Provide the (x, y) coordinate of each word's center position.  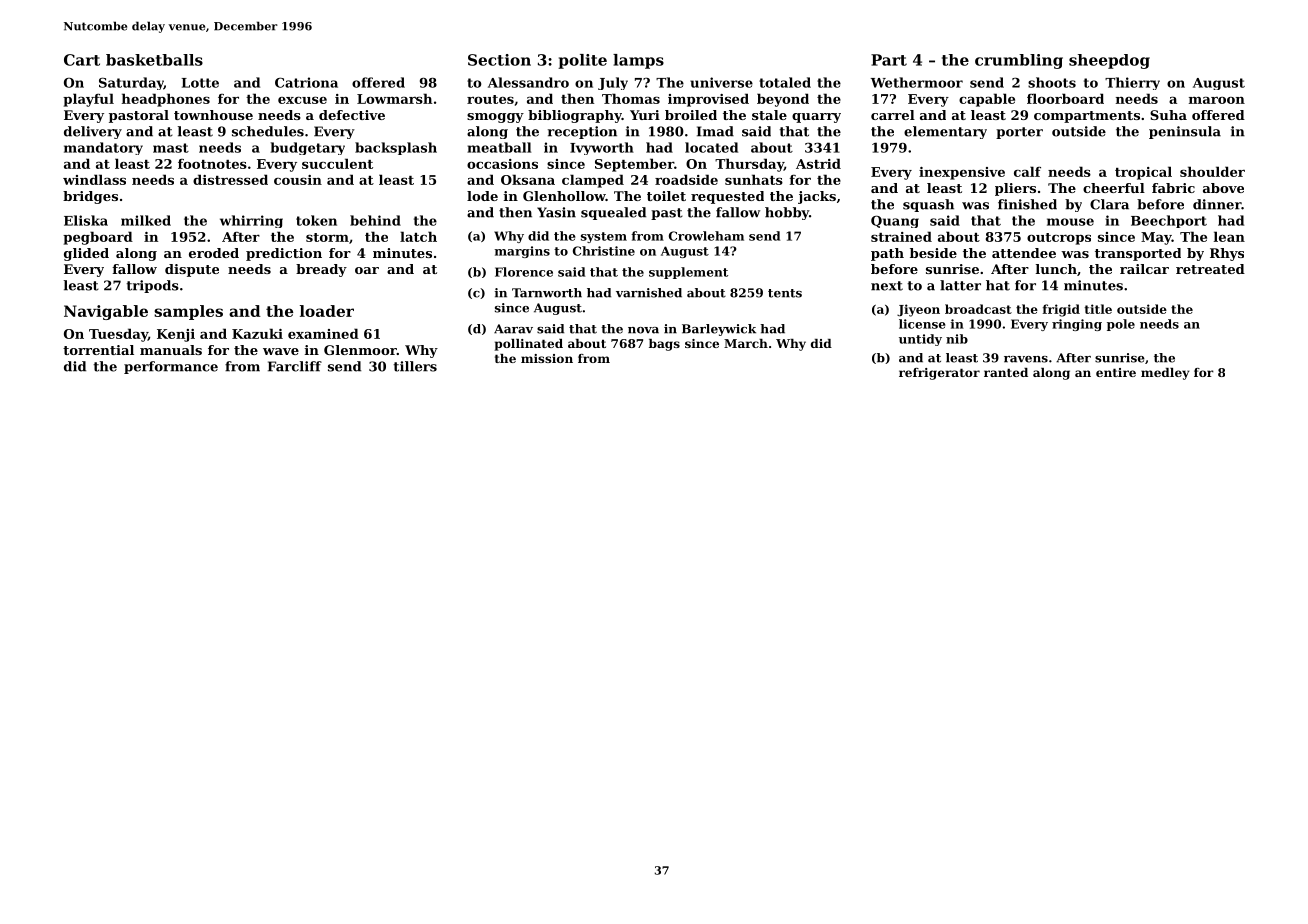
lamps (638, 61)
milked (146, 220)
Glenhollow (564, 196)
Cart (82, 60)
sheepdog (1109, 61)
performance (171, 367)
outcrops (1059, 239)
